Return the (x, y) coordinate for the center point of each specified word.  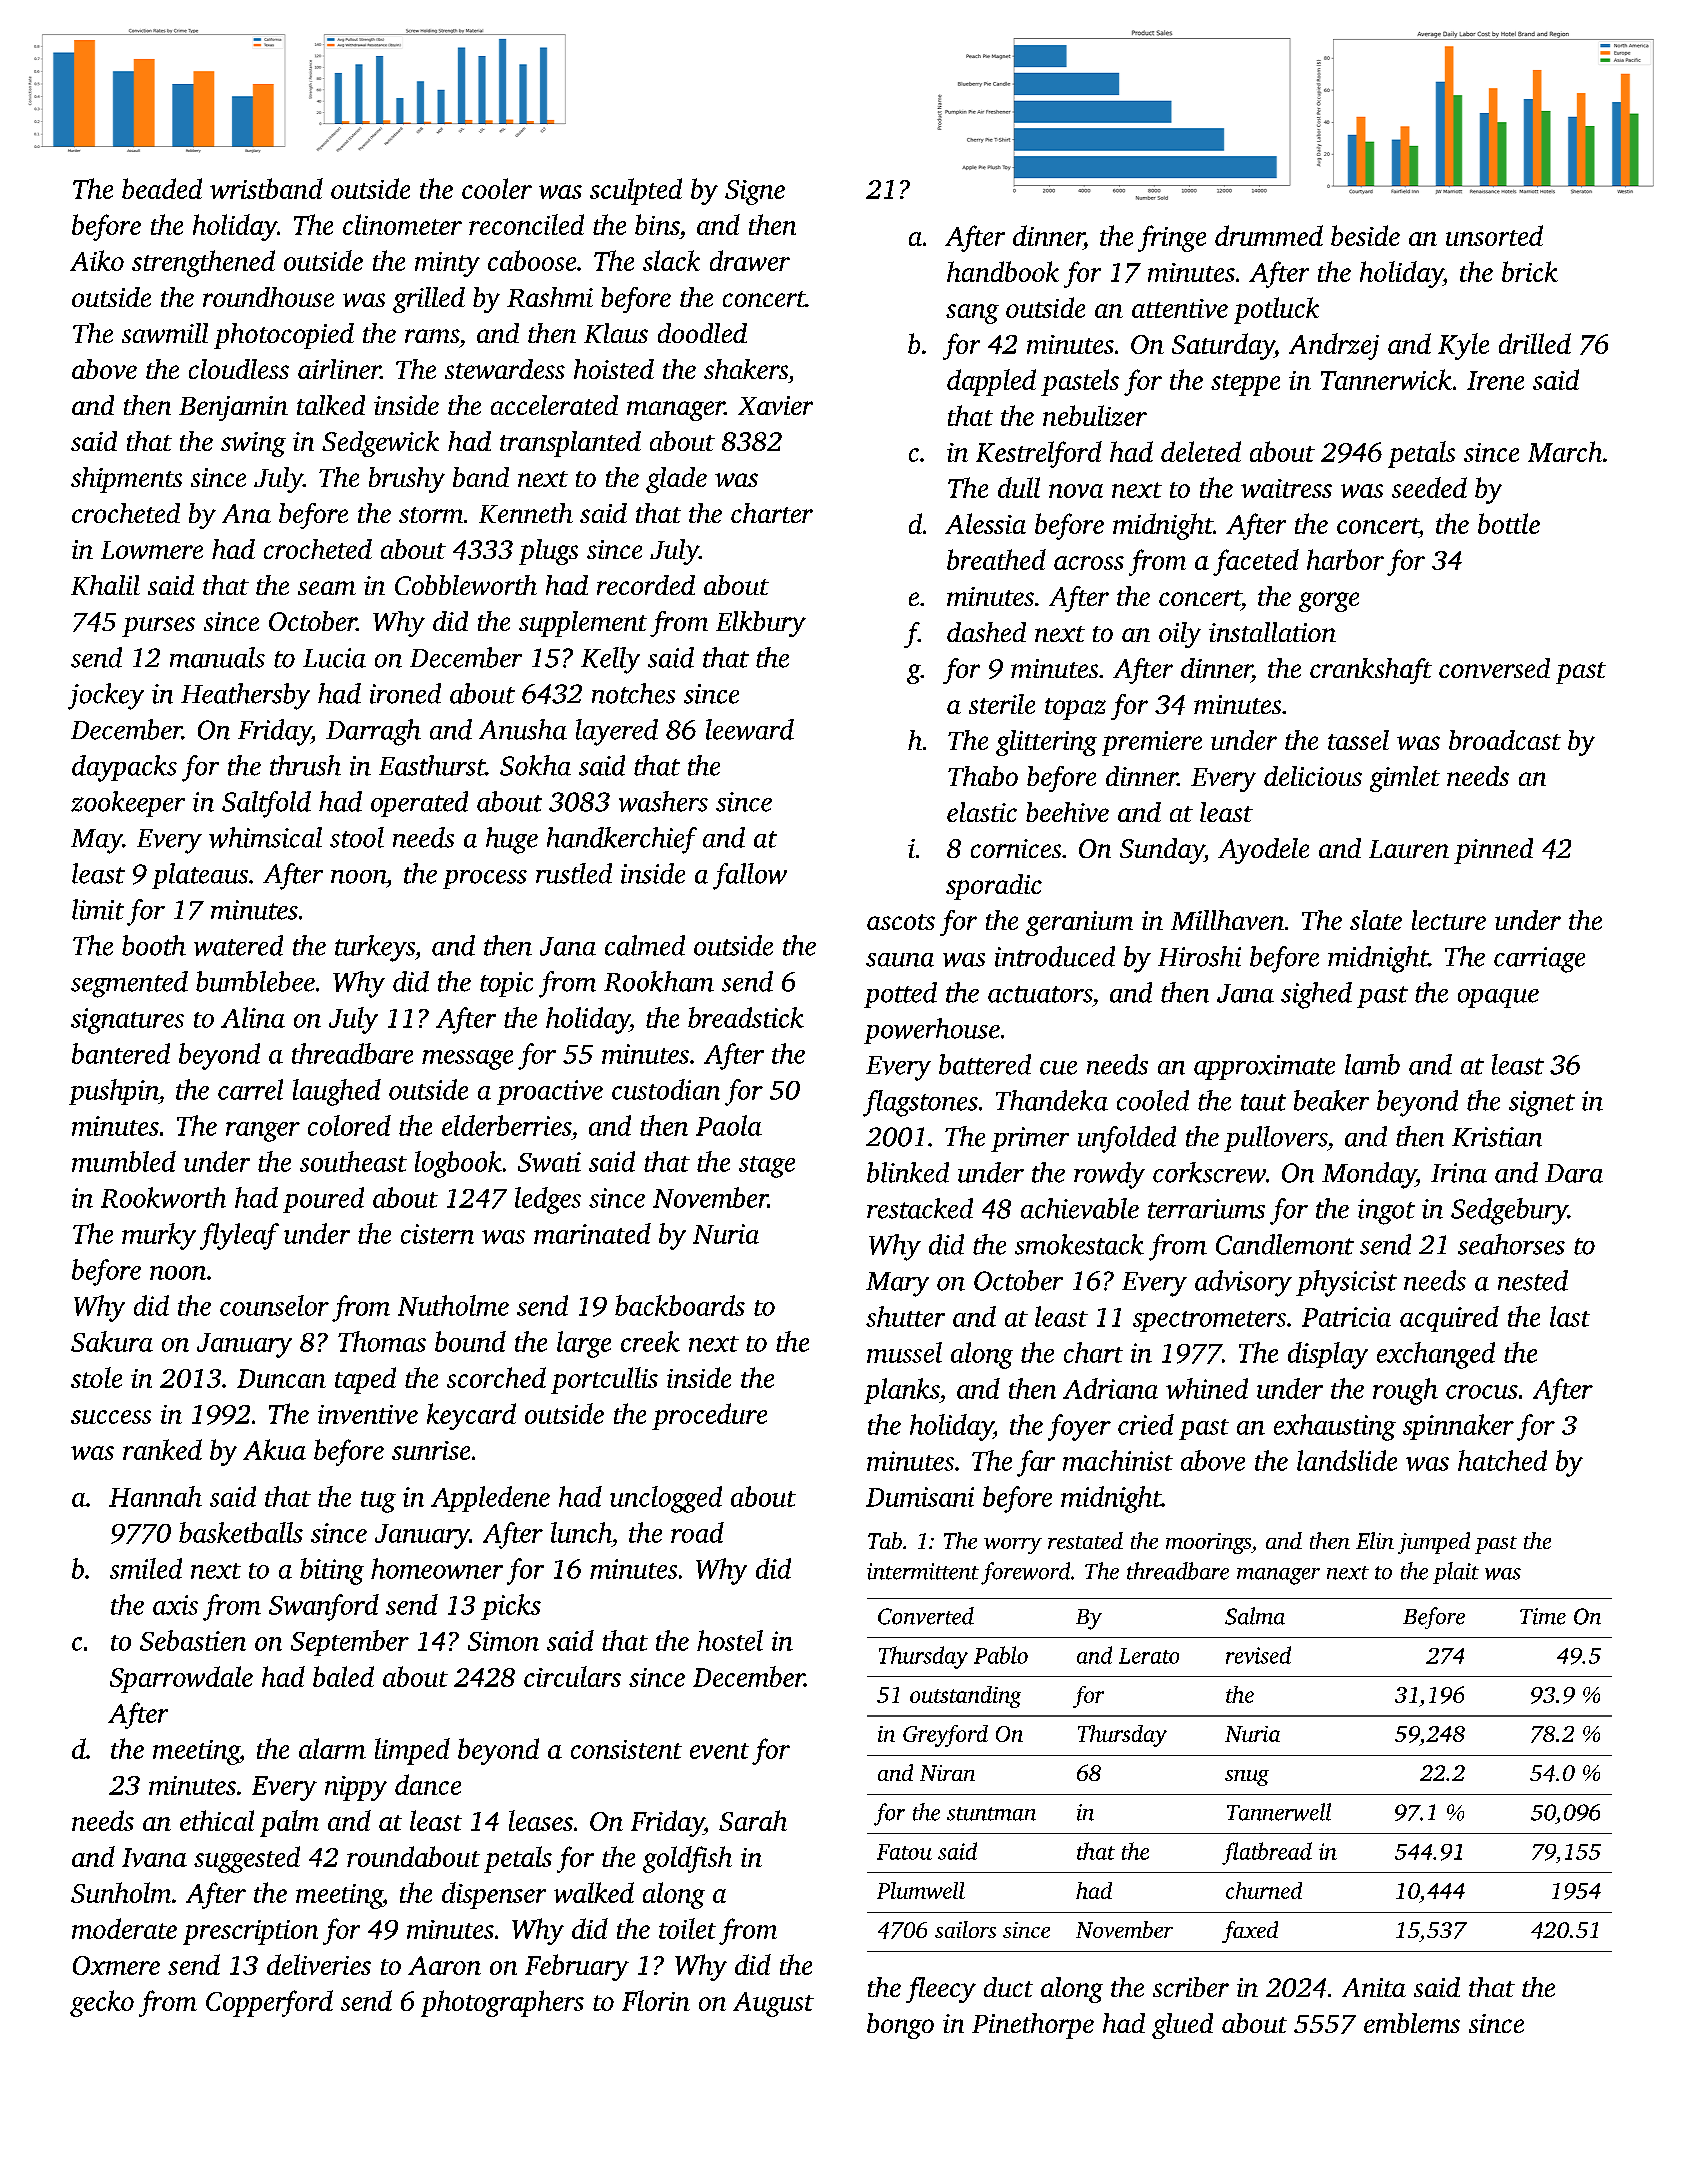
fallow (750, 876)
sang (972, 314)
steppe (1245, 385)
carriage (1539, 960)
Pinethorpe (1033, 2026)
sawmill (165, 333)
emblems (1412, 2023)
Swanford (324, 1607)
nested (1533, 1280)
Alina (253, 1017)
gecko (102, 2003)
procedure (709, 1416)
